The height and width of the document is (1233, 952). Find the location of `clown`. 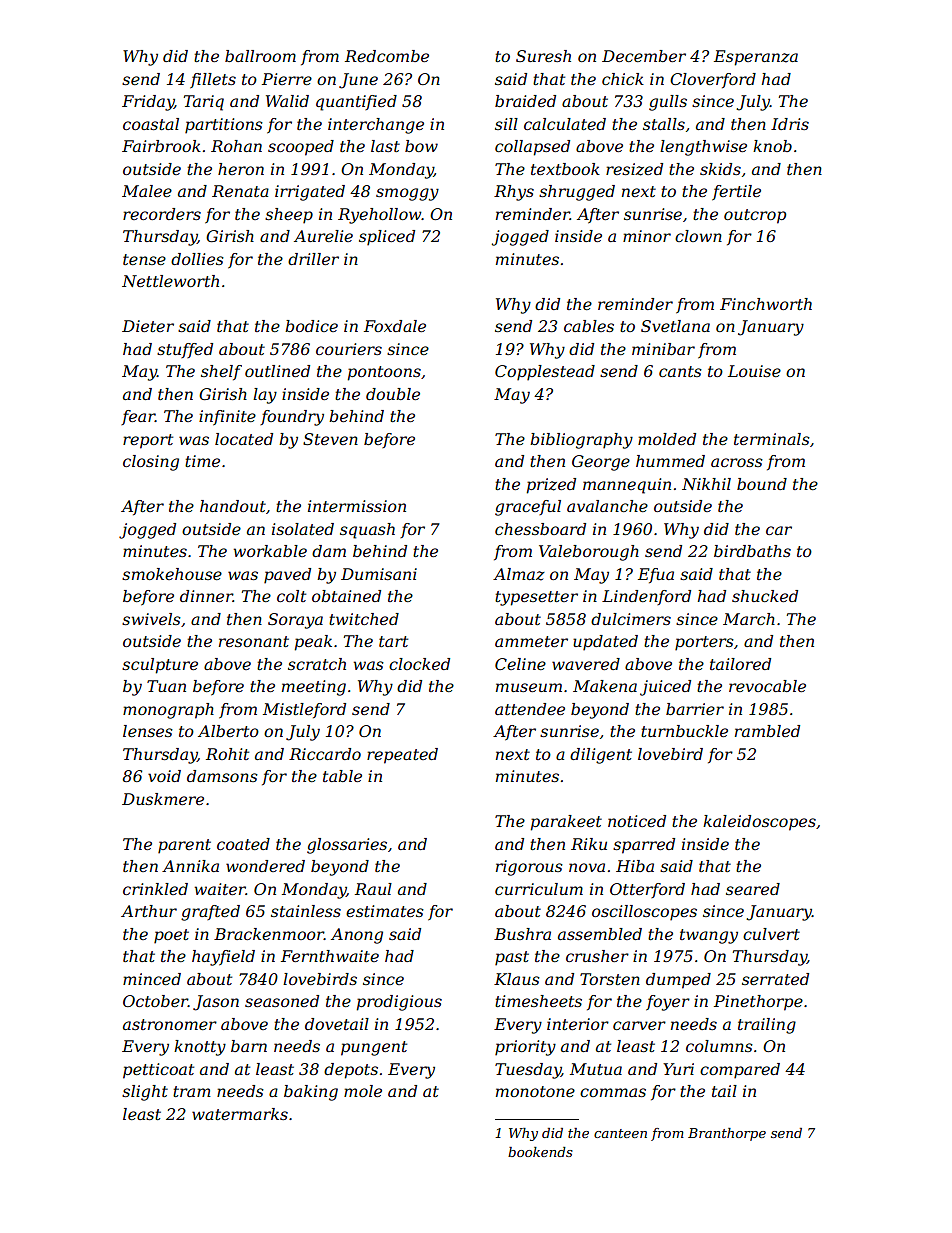

clown is located at coordinates (698, 236).
